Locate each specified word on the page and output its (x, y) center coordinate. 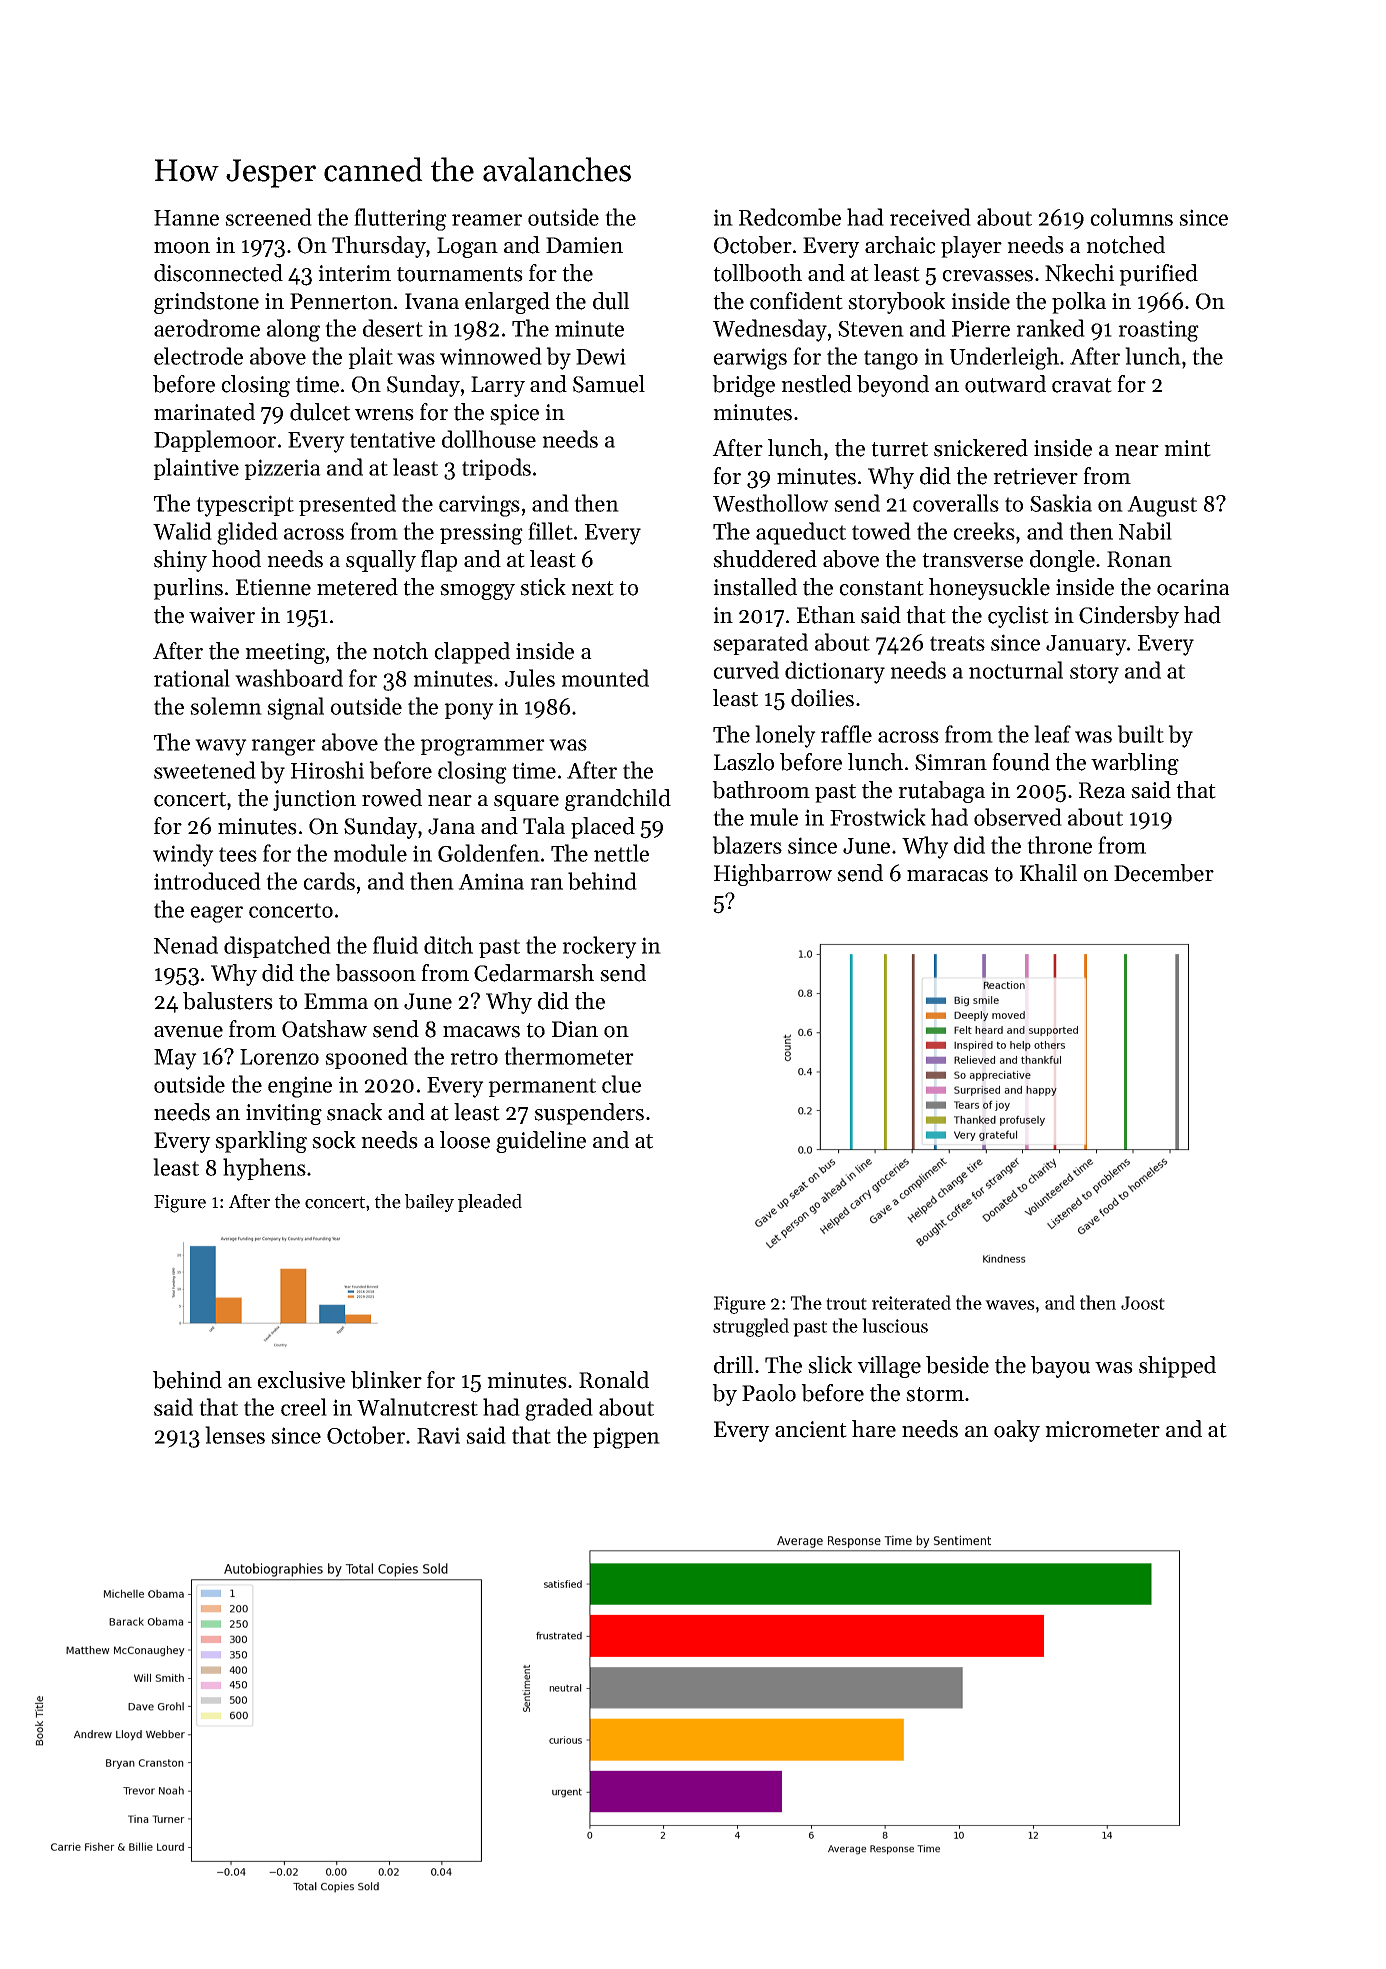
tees (238, 854)
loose (465, 1140)
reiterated (911, 1302)
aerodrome (207, 328)
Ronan (1139, 559)
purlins (188, 589)
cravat (1082, 385)
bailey (429, 1203)
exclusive (301, 1380)
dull (611, 301)
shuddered (765, 559)
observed (1018, 817)
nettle (621, 853)
